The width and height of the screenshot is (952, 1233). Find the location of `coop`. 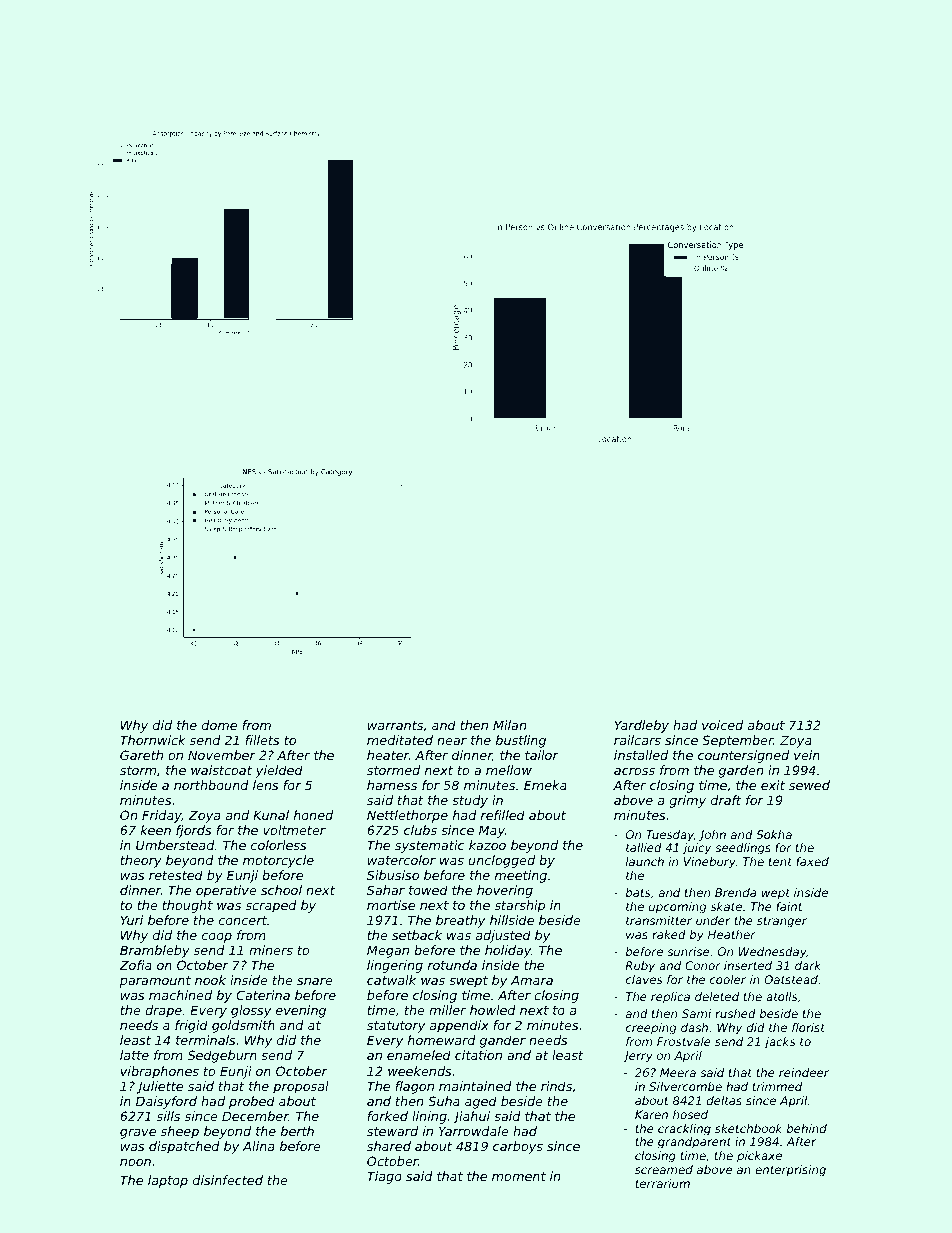

coop is located at coordinates (217, 938).
